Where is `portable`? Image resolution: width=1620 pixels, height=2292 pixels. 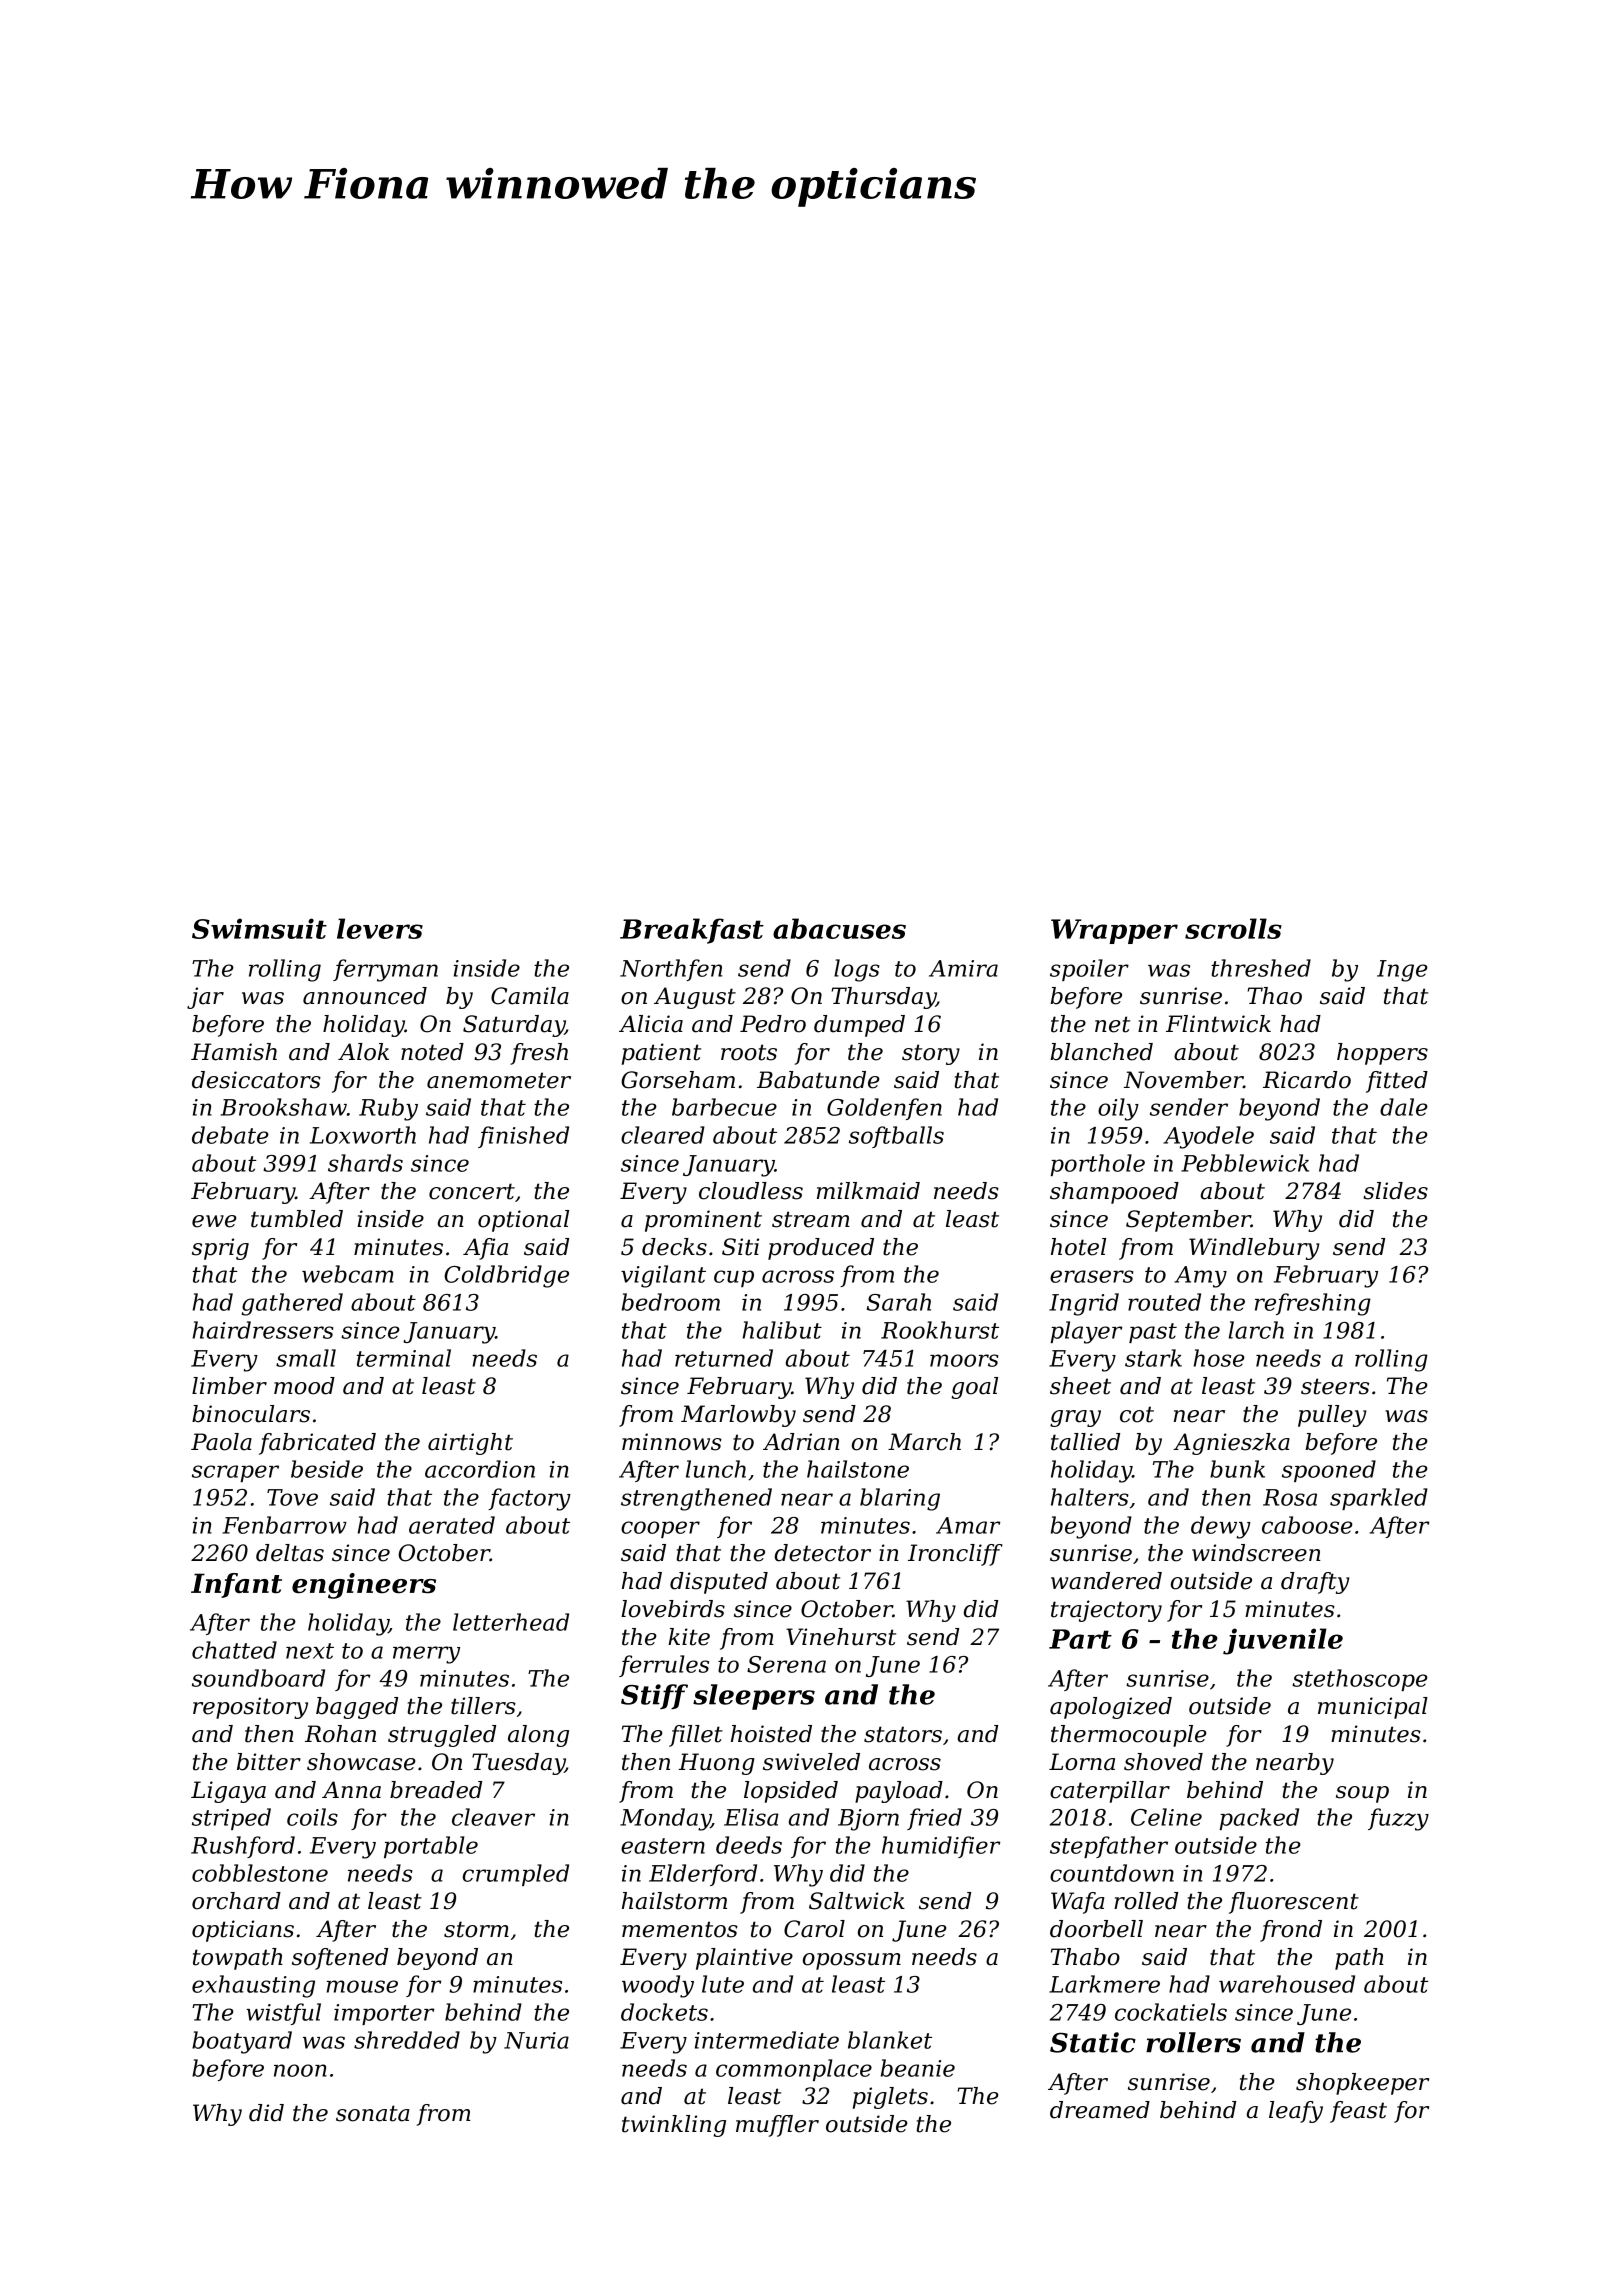 portable is located at coordinates (431, 1847).
